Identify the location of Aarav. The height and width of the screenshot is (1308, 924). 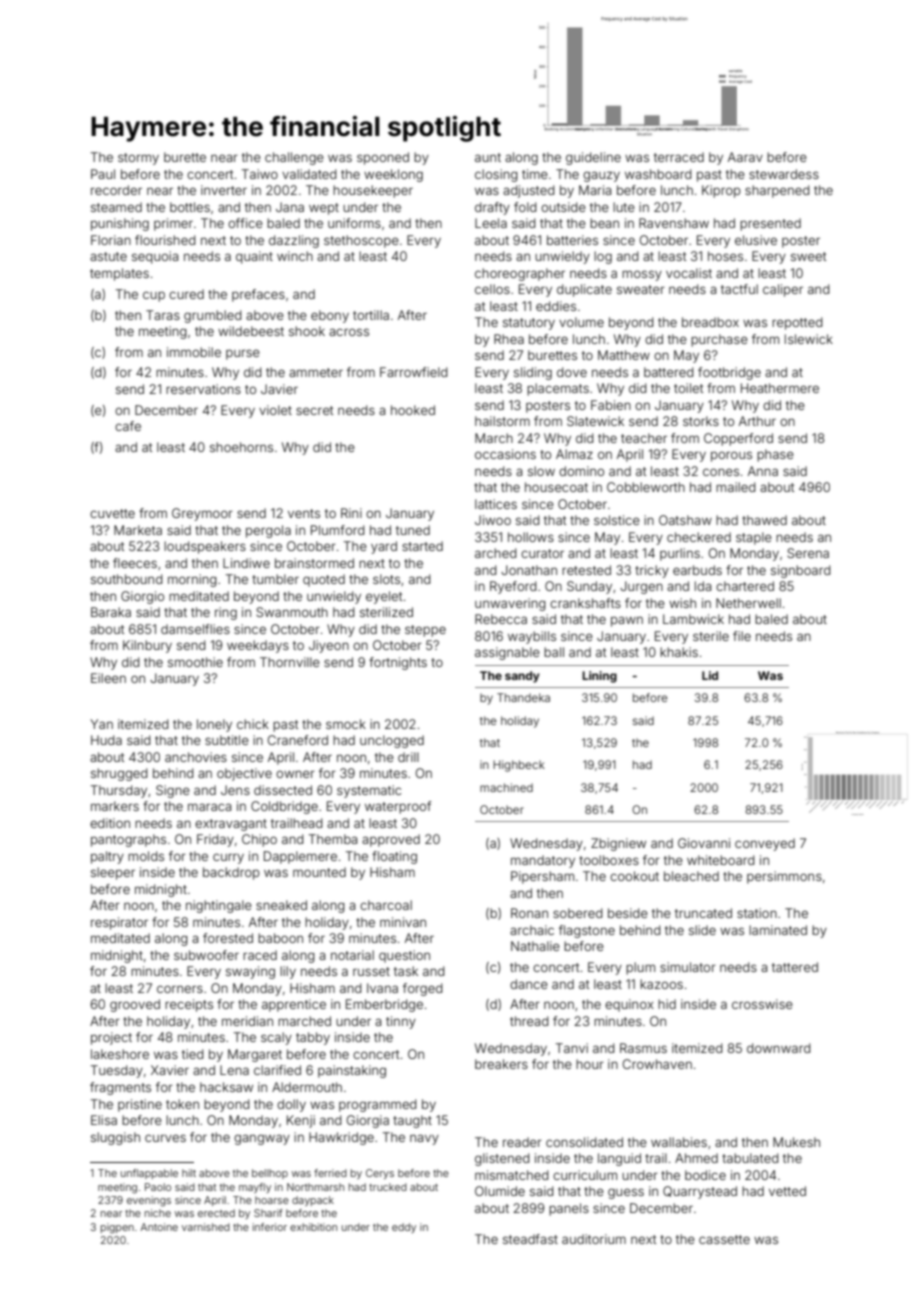
(745, 157).
